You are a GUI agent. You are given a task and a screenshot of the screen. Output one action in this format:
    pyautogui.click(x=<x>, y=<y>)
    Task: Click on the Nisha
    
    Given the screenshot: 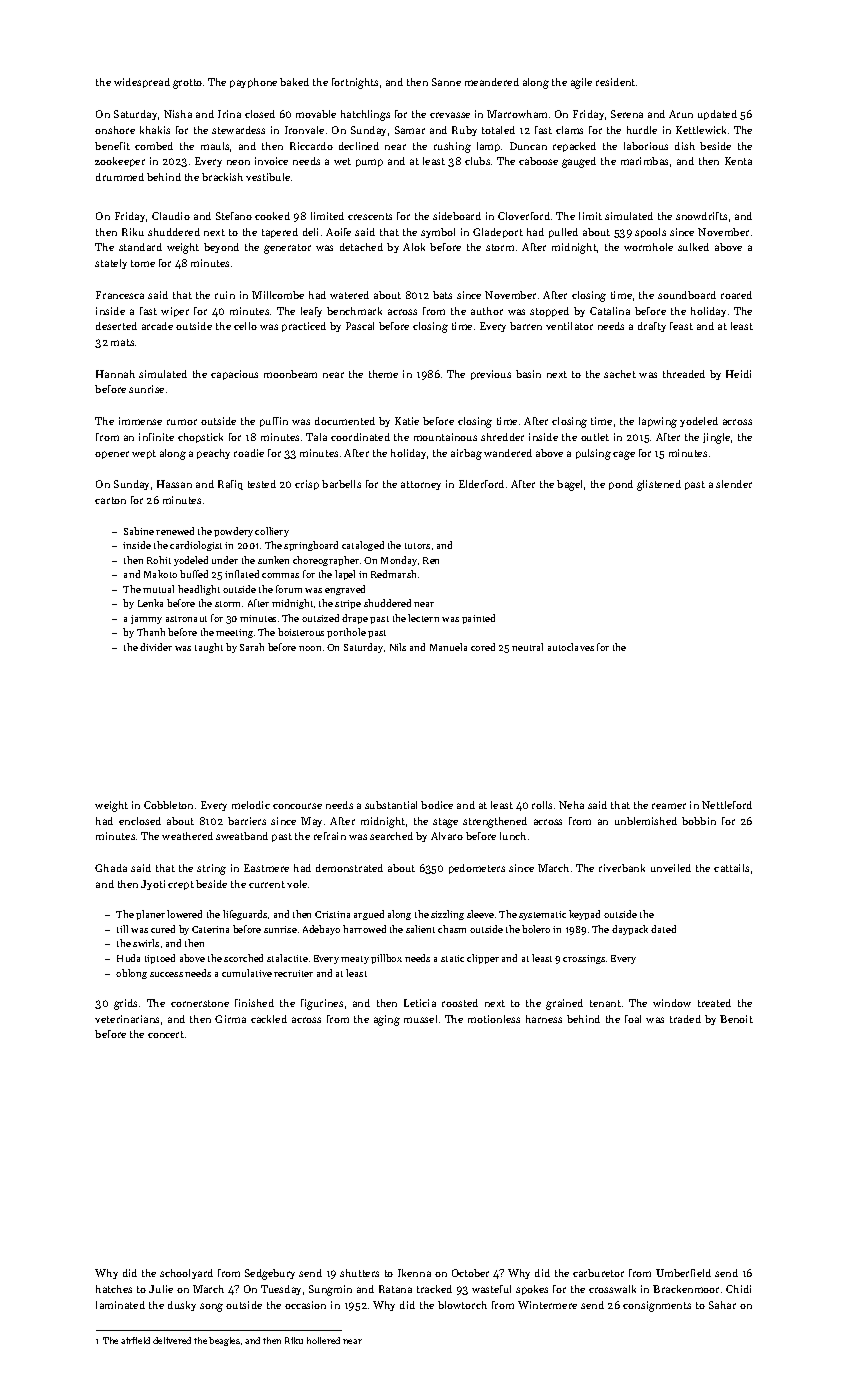 What is the action you would take?
    pyautogui.click(x=178, y=114)
